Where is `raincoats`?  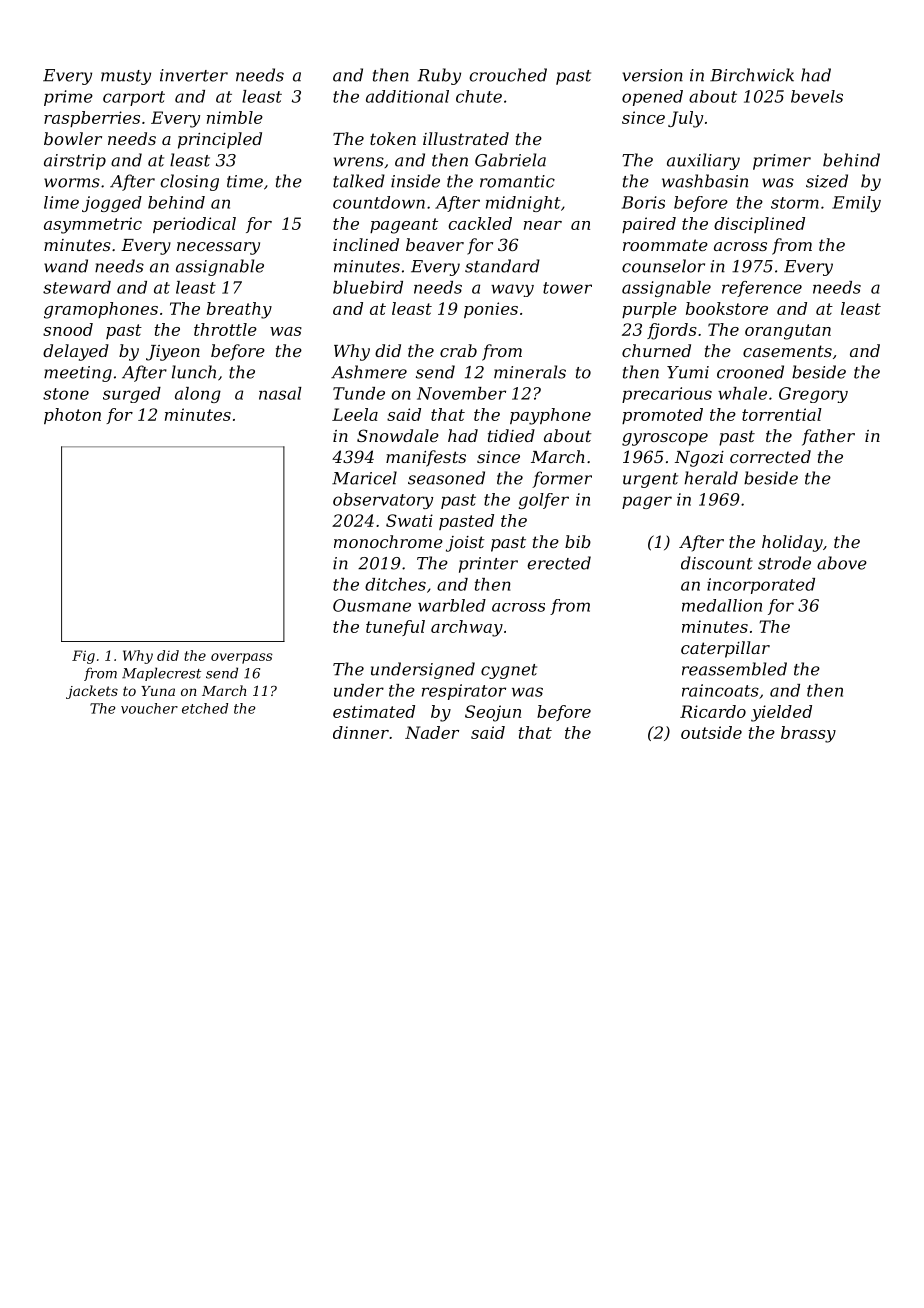
raincoats is located at coordinates (720, 690).
